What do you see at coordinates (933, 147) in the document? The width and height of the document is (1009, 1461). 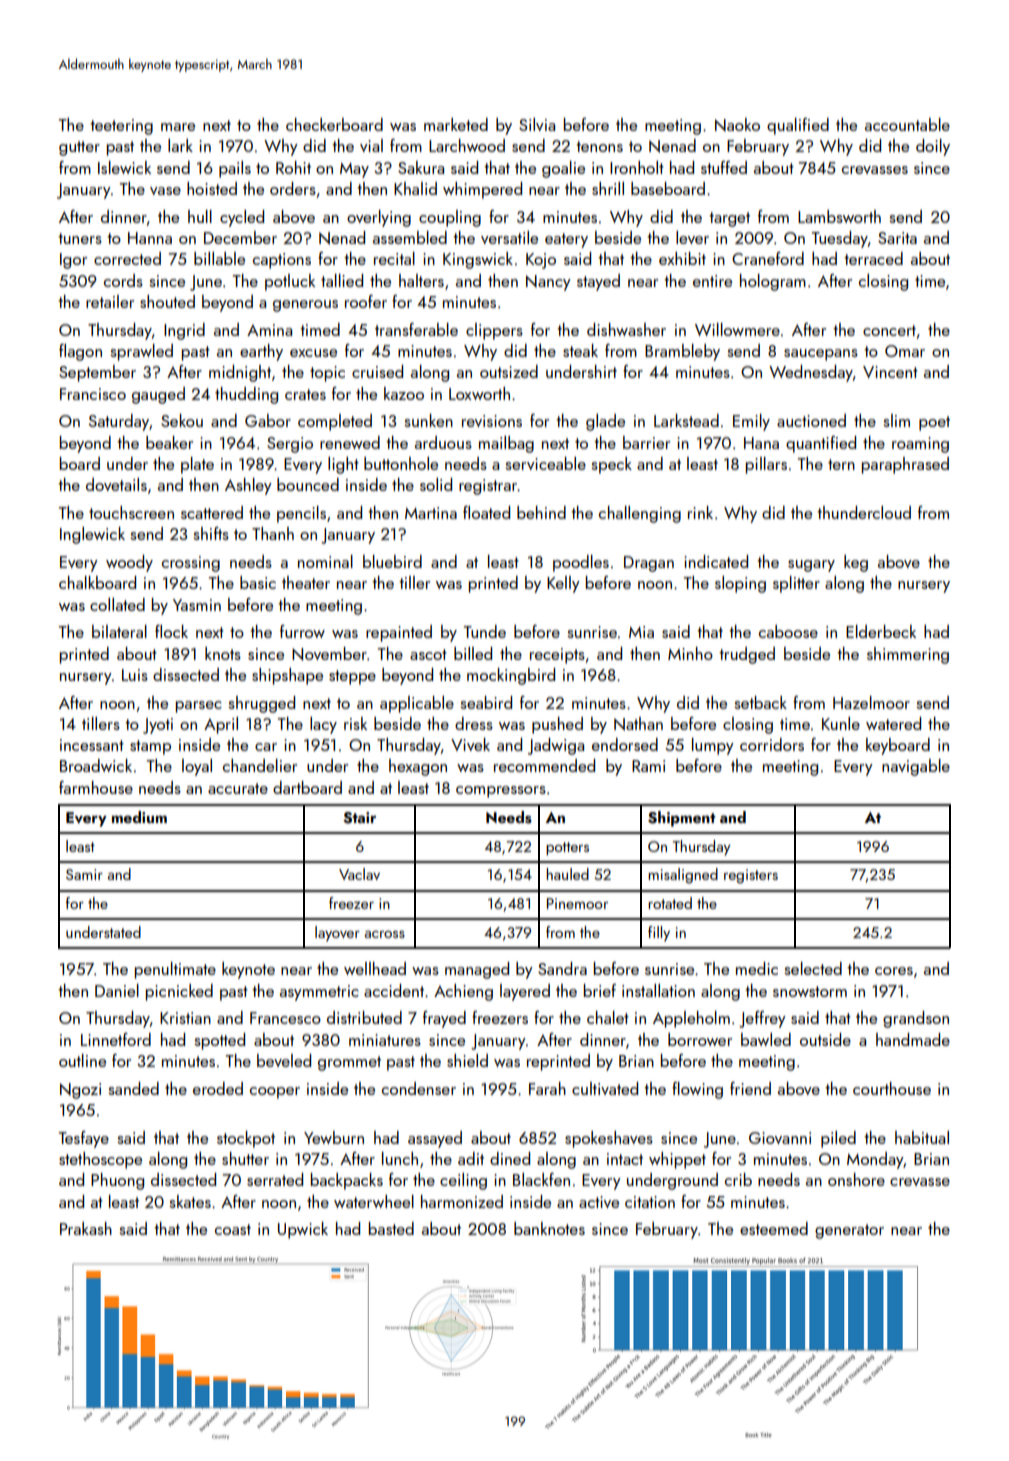 I see `doily` at bounding box center [933, 147].
